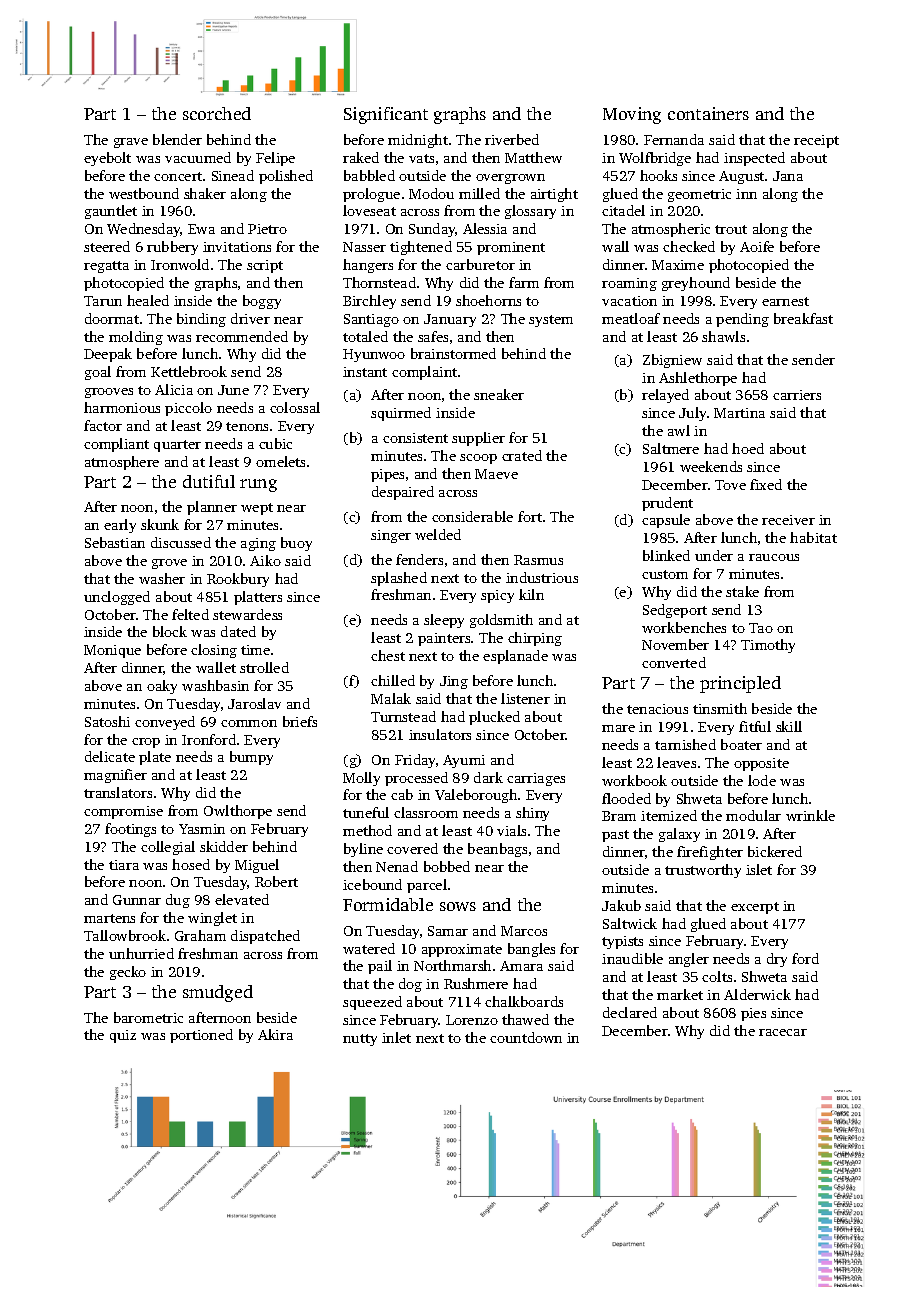 The width and height of the page is (924, 1308). Describe the element at coordinates (369, 175) in the page. I see `babbled` at that location.
